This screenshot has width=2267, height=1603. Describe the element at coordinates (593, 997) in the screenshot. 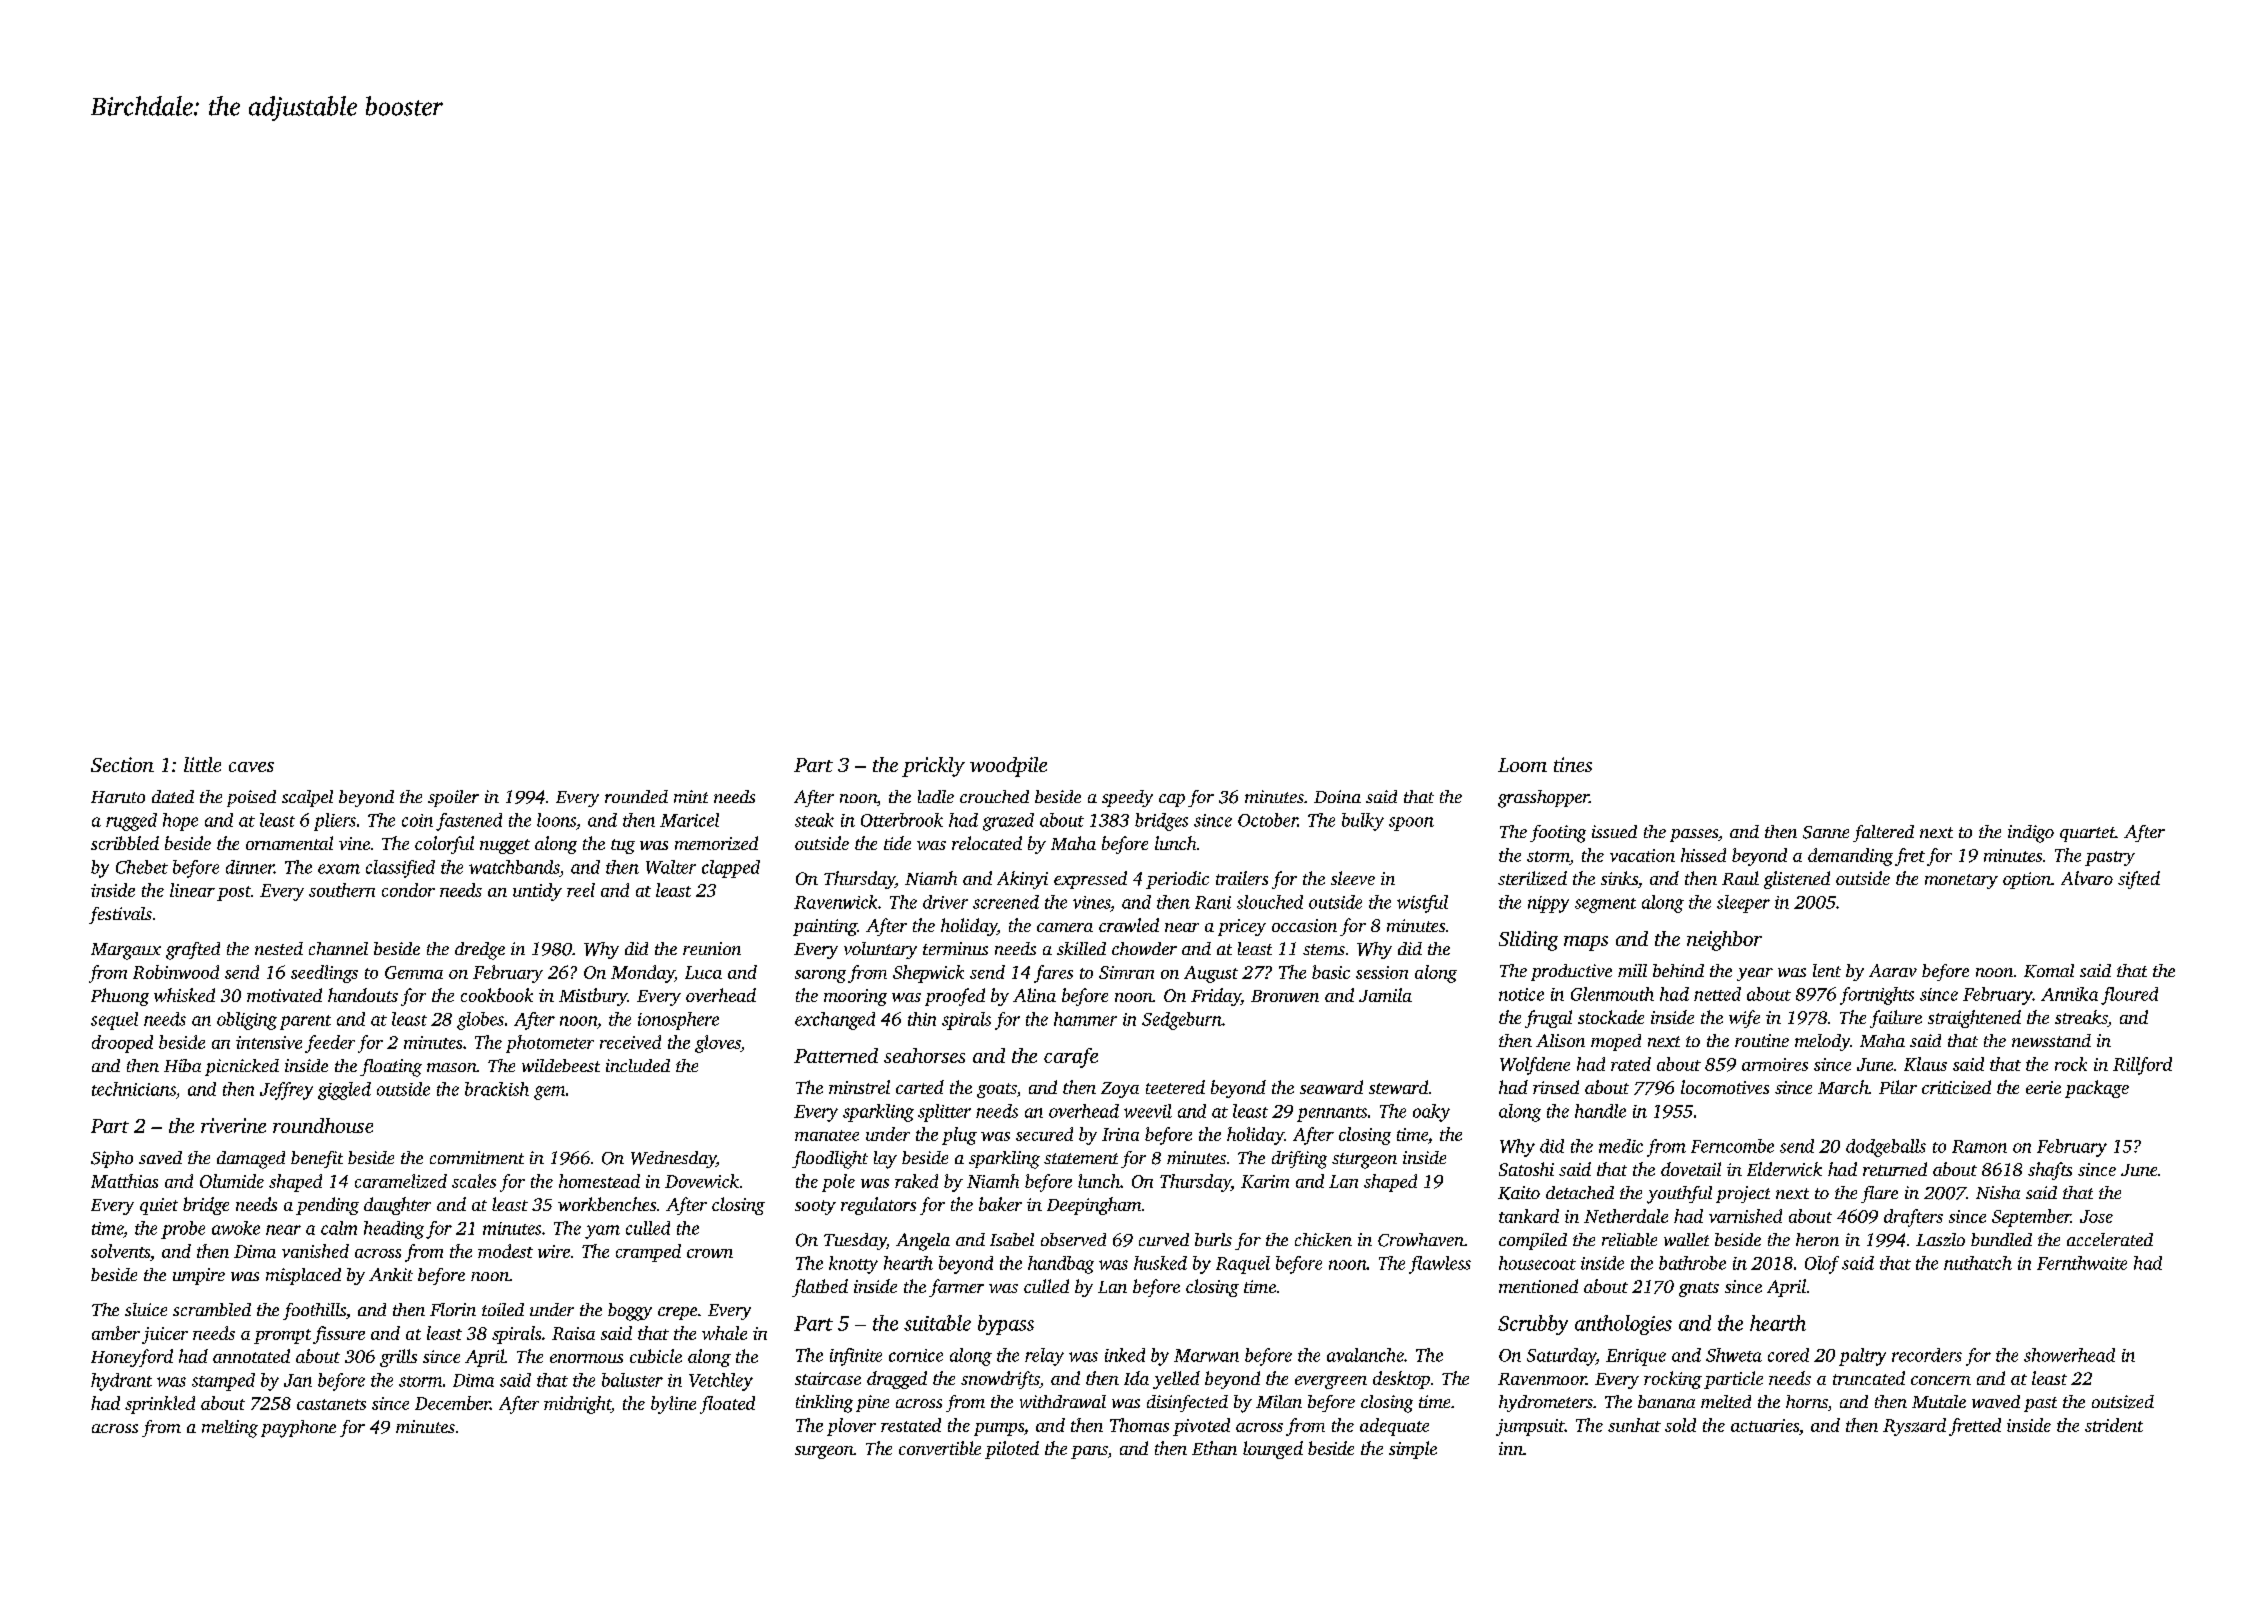

I see `Mistbury` at that location.
